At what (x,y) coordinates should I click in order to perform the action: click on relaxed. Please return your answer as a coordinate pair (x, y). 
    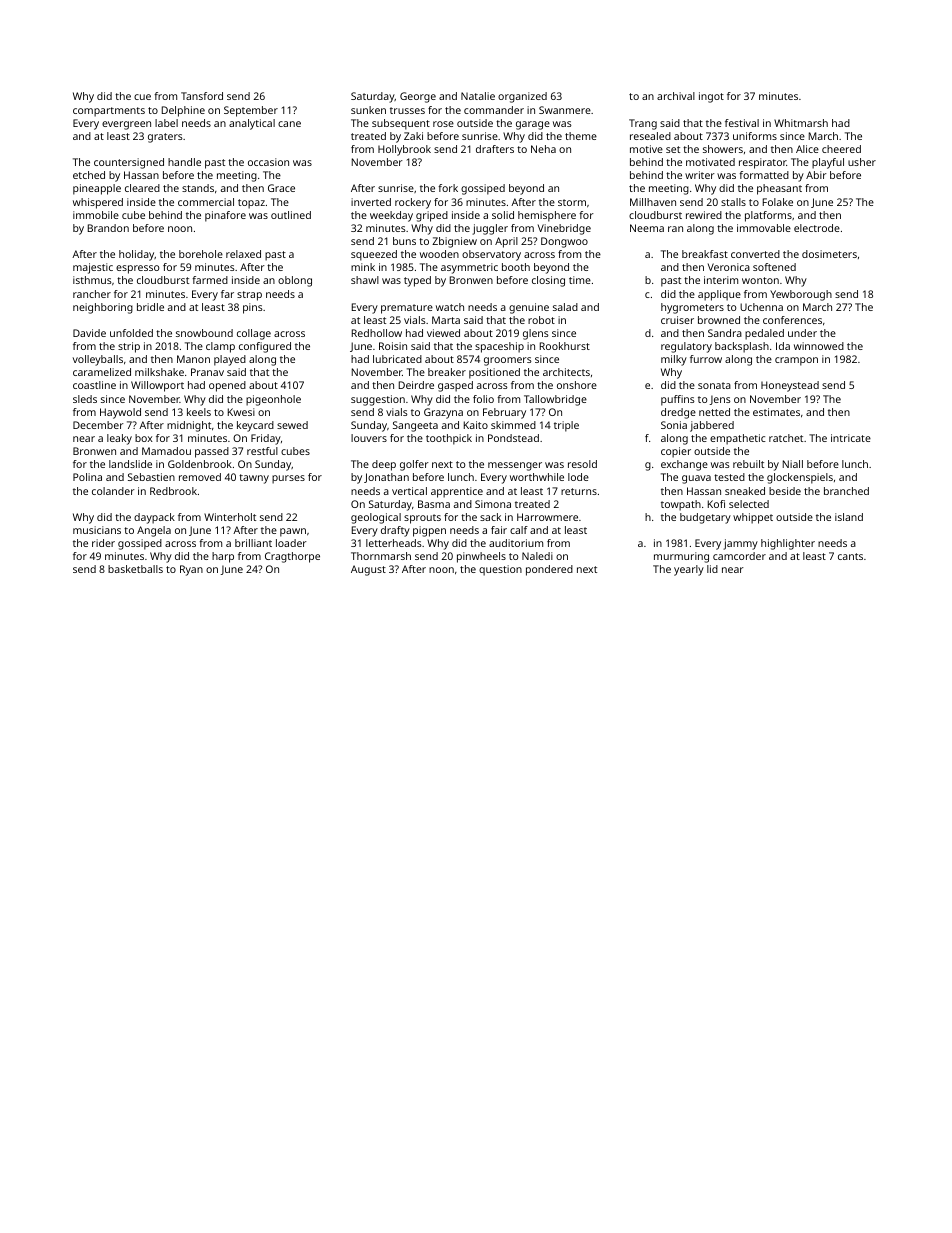
    Looking at the image, I should click on (243, 254).
